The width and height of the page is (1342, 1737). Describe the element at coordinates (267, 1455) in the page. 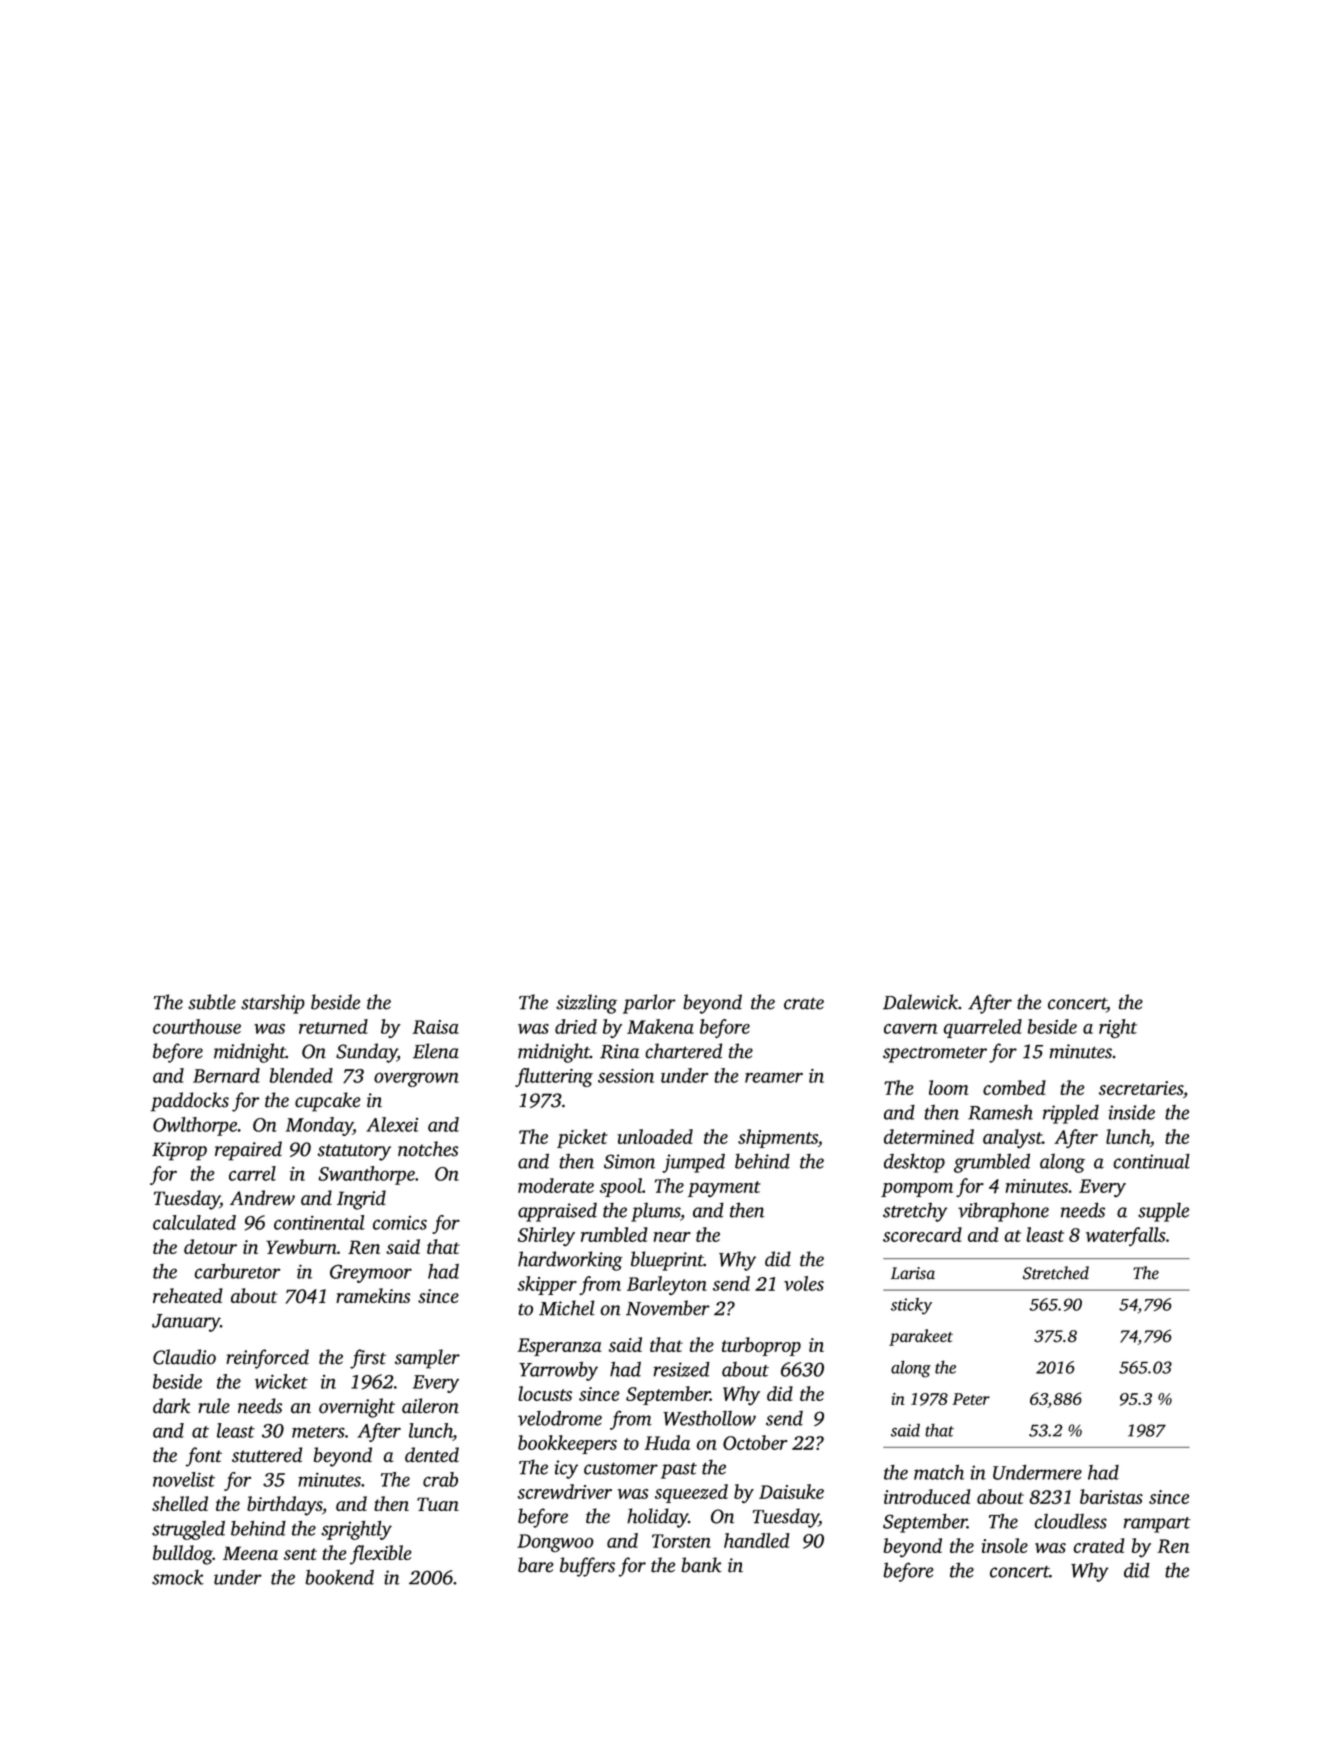

I see `stuttered` at that location.
